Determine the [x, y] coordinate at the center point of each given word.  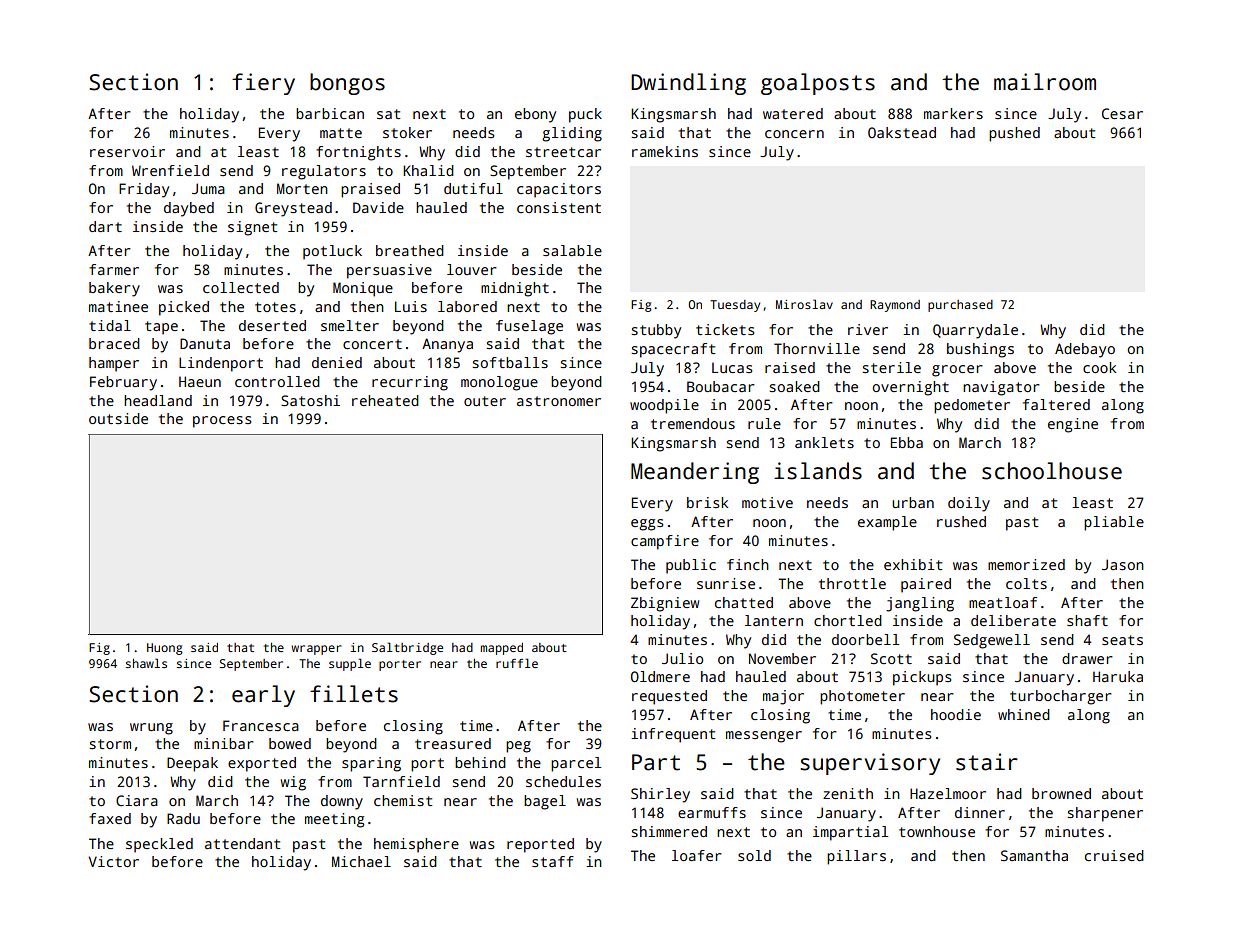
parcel [576, 764]
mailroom [1045, 82]
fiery [263, 84]
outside [118, 418]
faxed [110, 818]
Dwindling [688, 84]
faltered [1056, 404]
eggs [647, 525]
